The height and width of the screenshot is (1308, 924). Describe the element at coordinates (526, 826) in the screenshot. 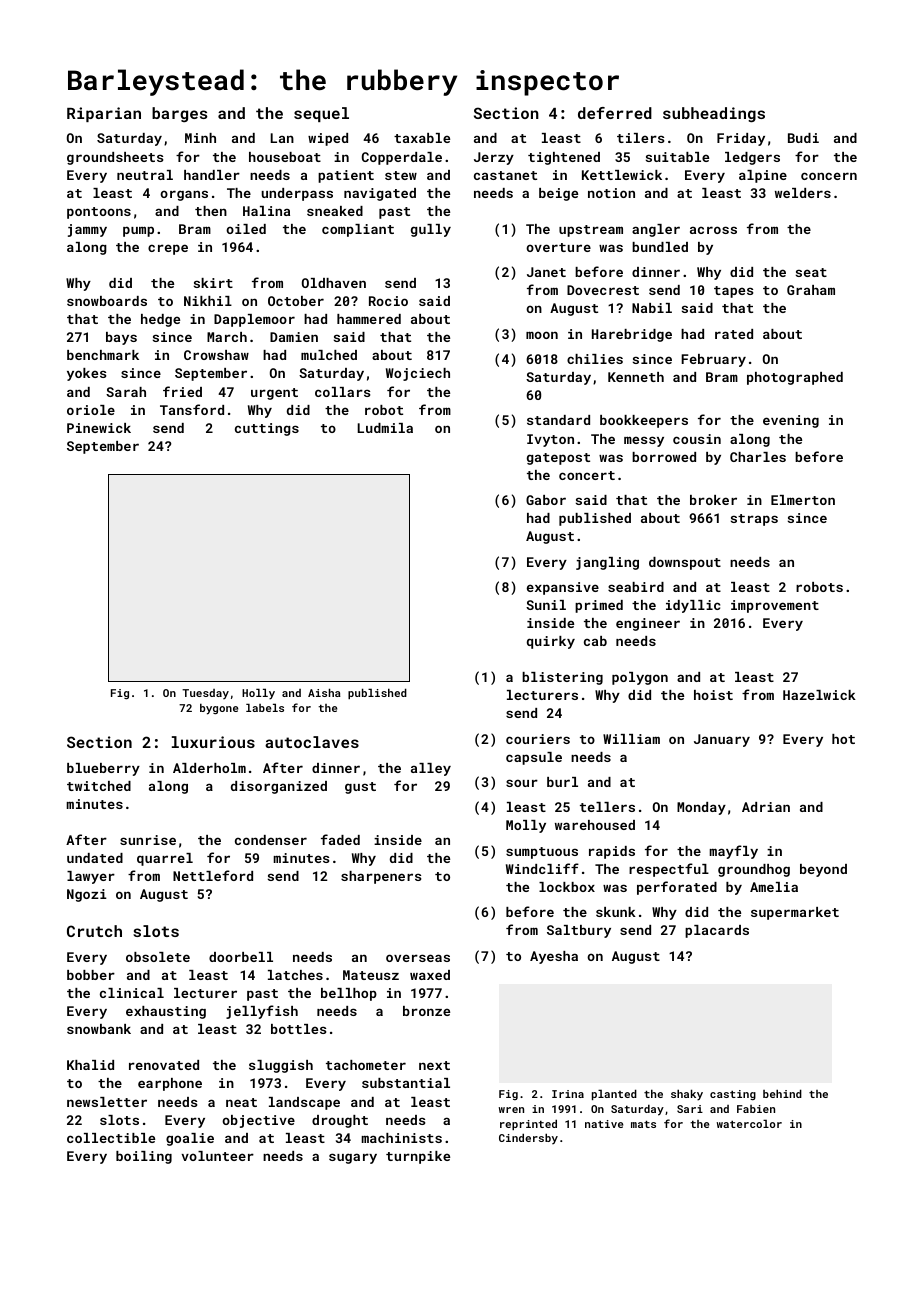

I see `Molly` at that location.
